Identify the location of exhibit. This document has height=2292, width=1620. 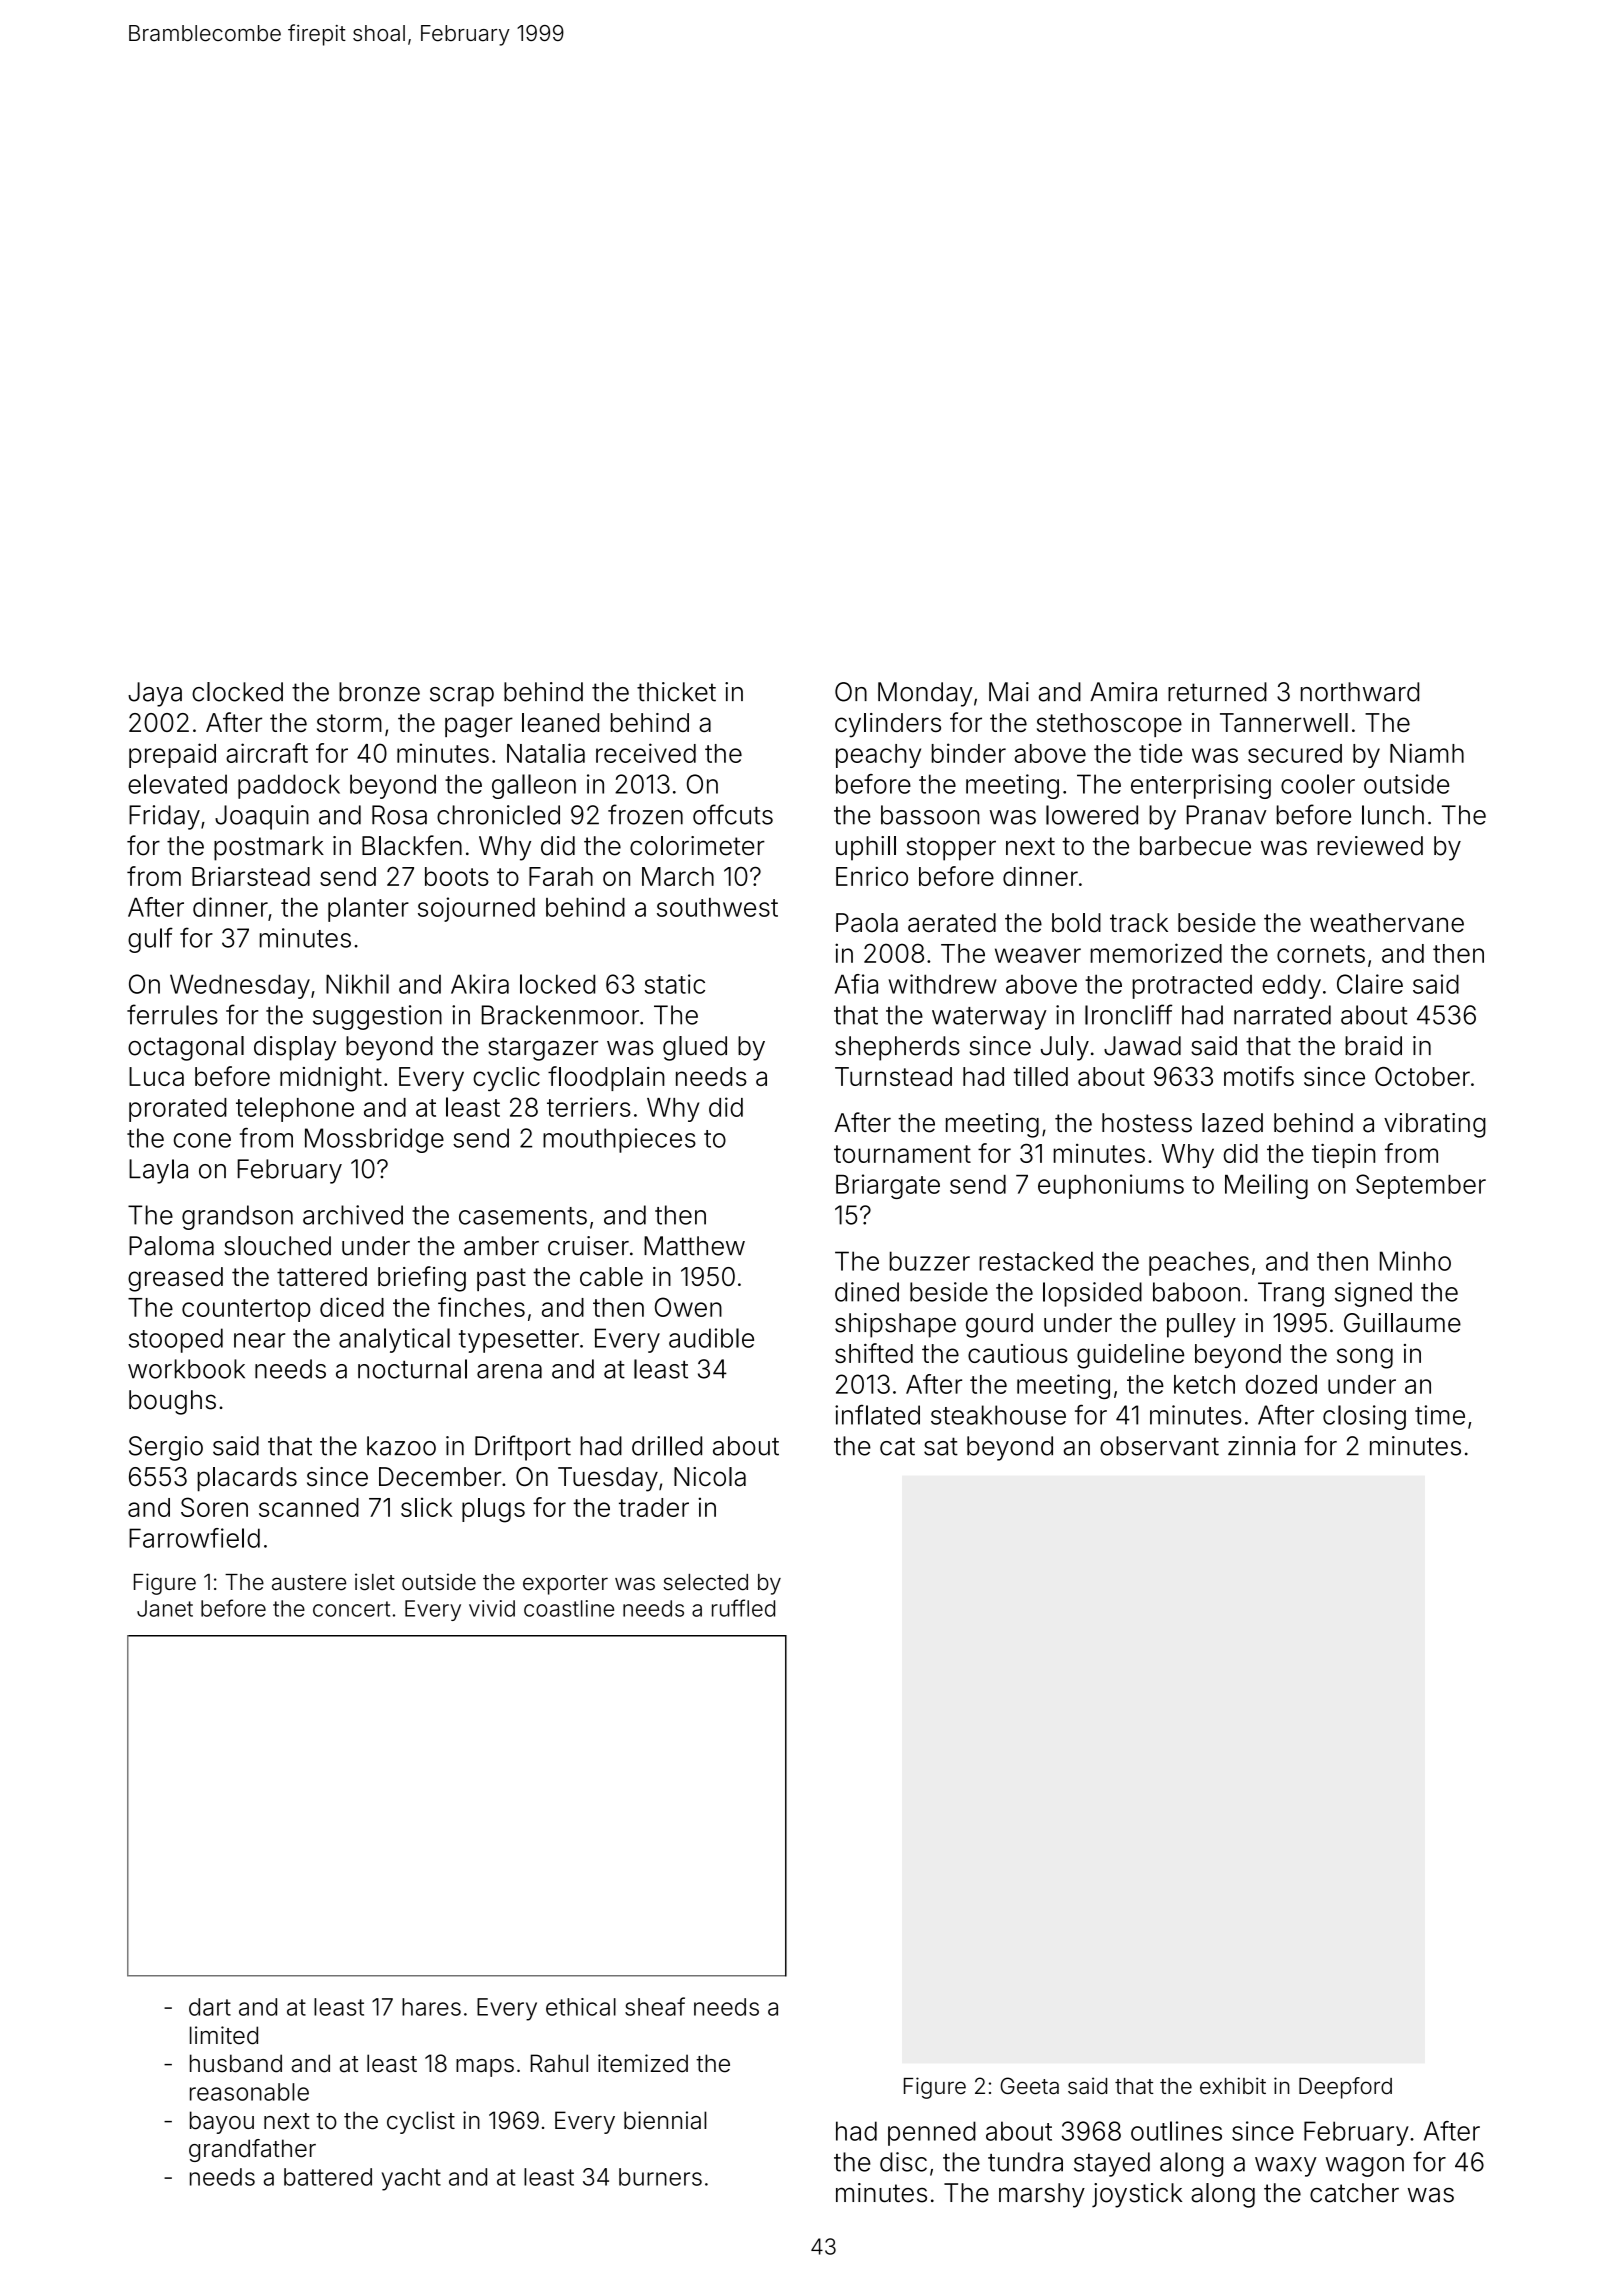
(1233, 2086).
